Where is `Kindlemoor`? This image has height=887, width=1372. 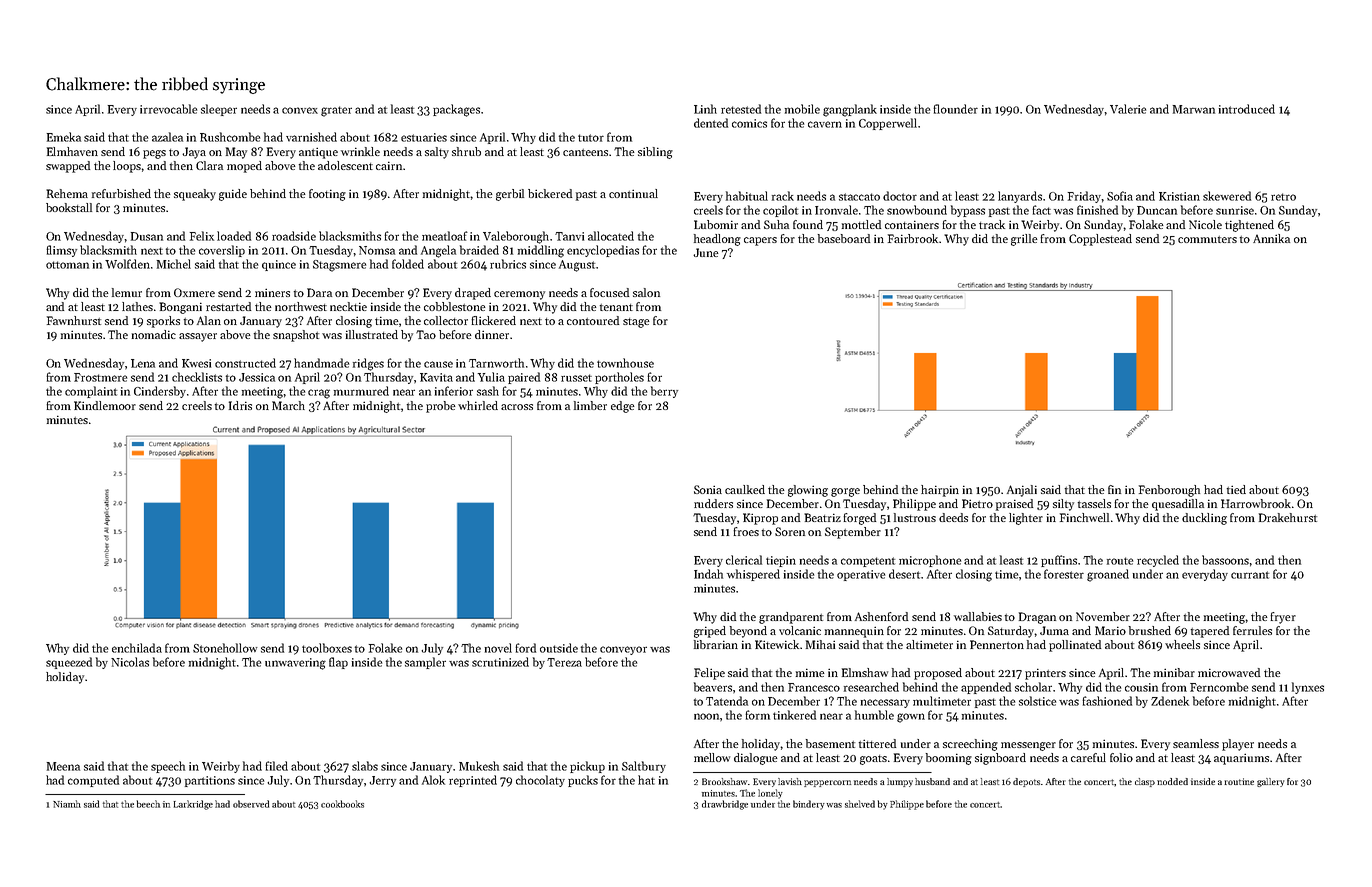
Kindlemoor is located at coordinates (105, 405).
